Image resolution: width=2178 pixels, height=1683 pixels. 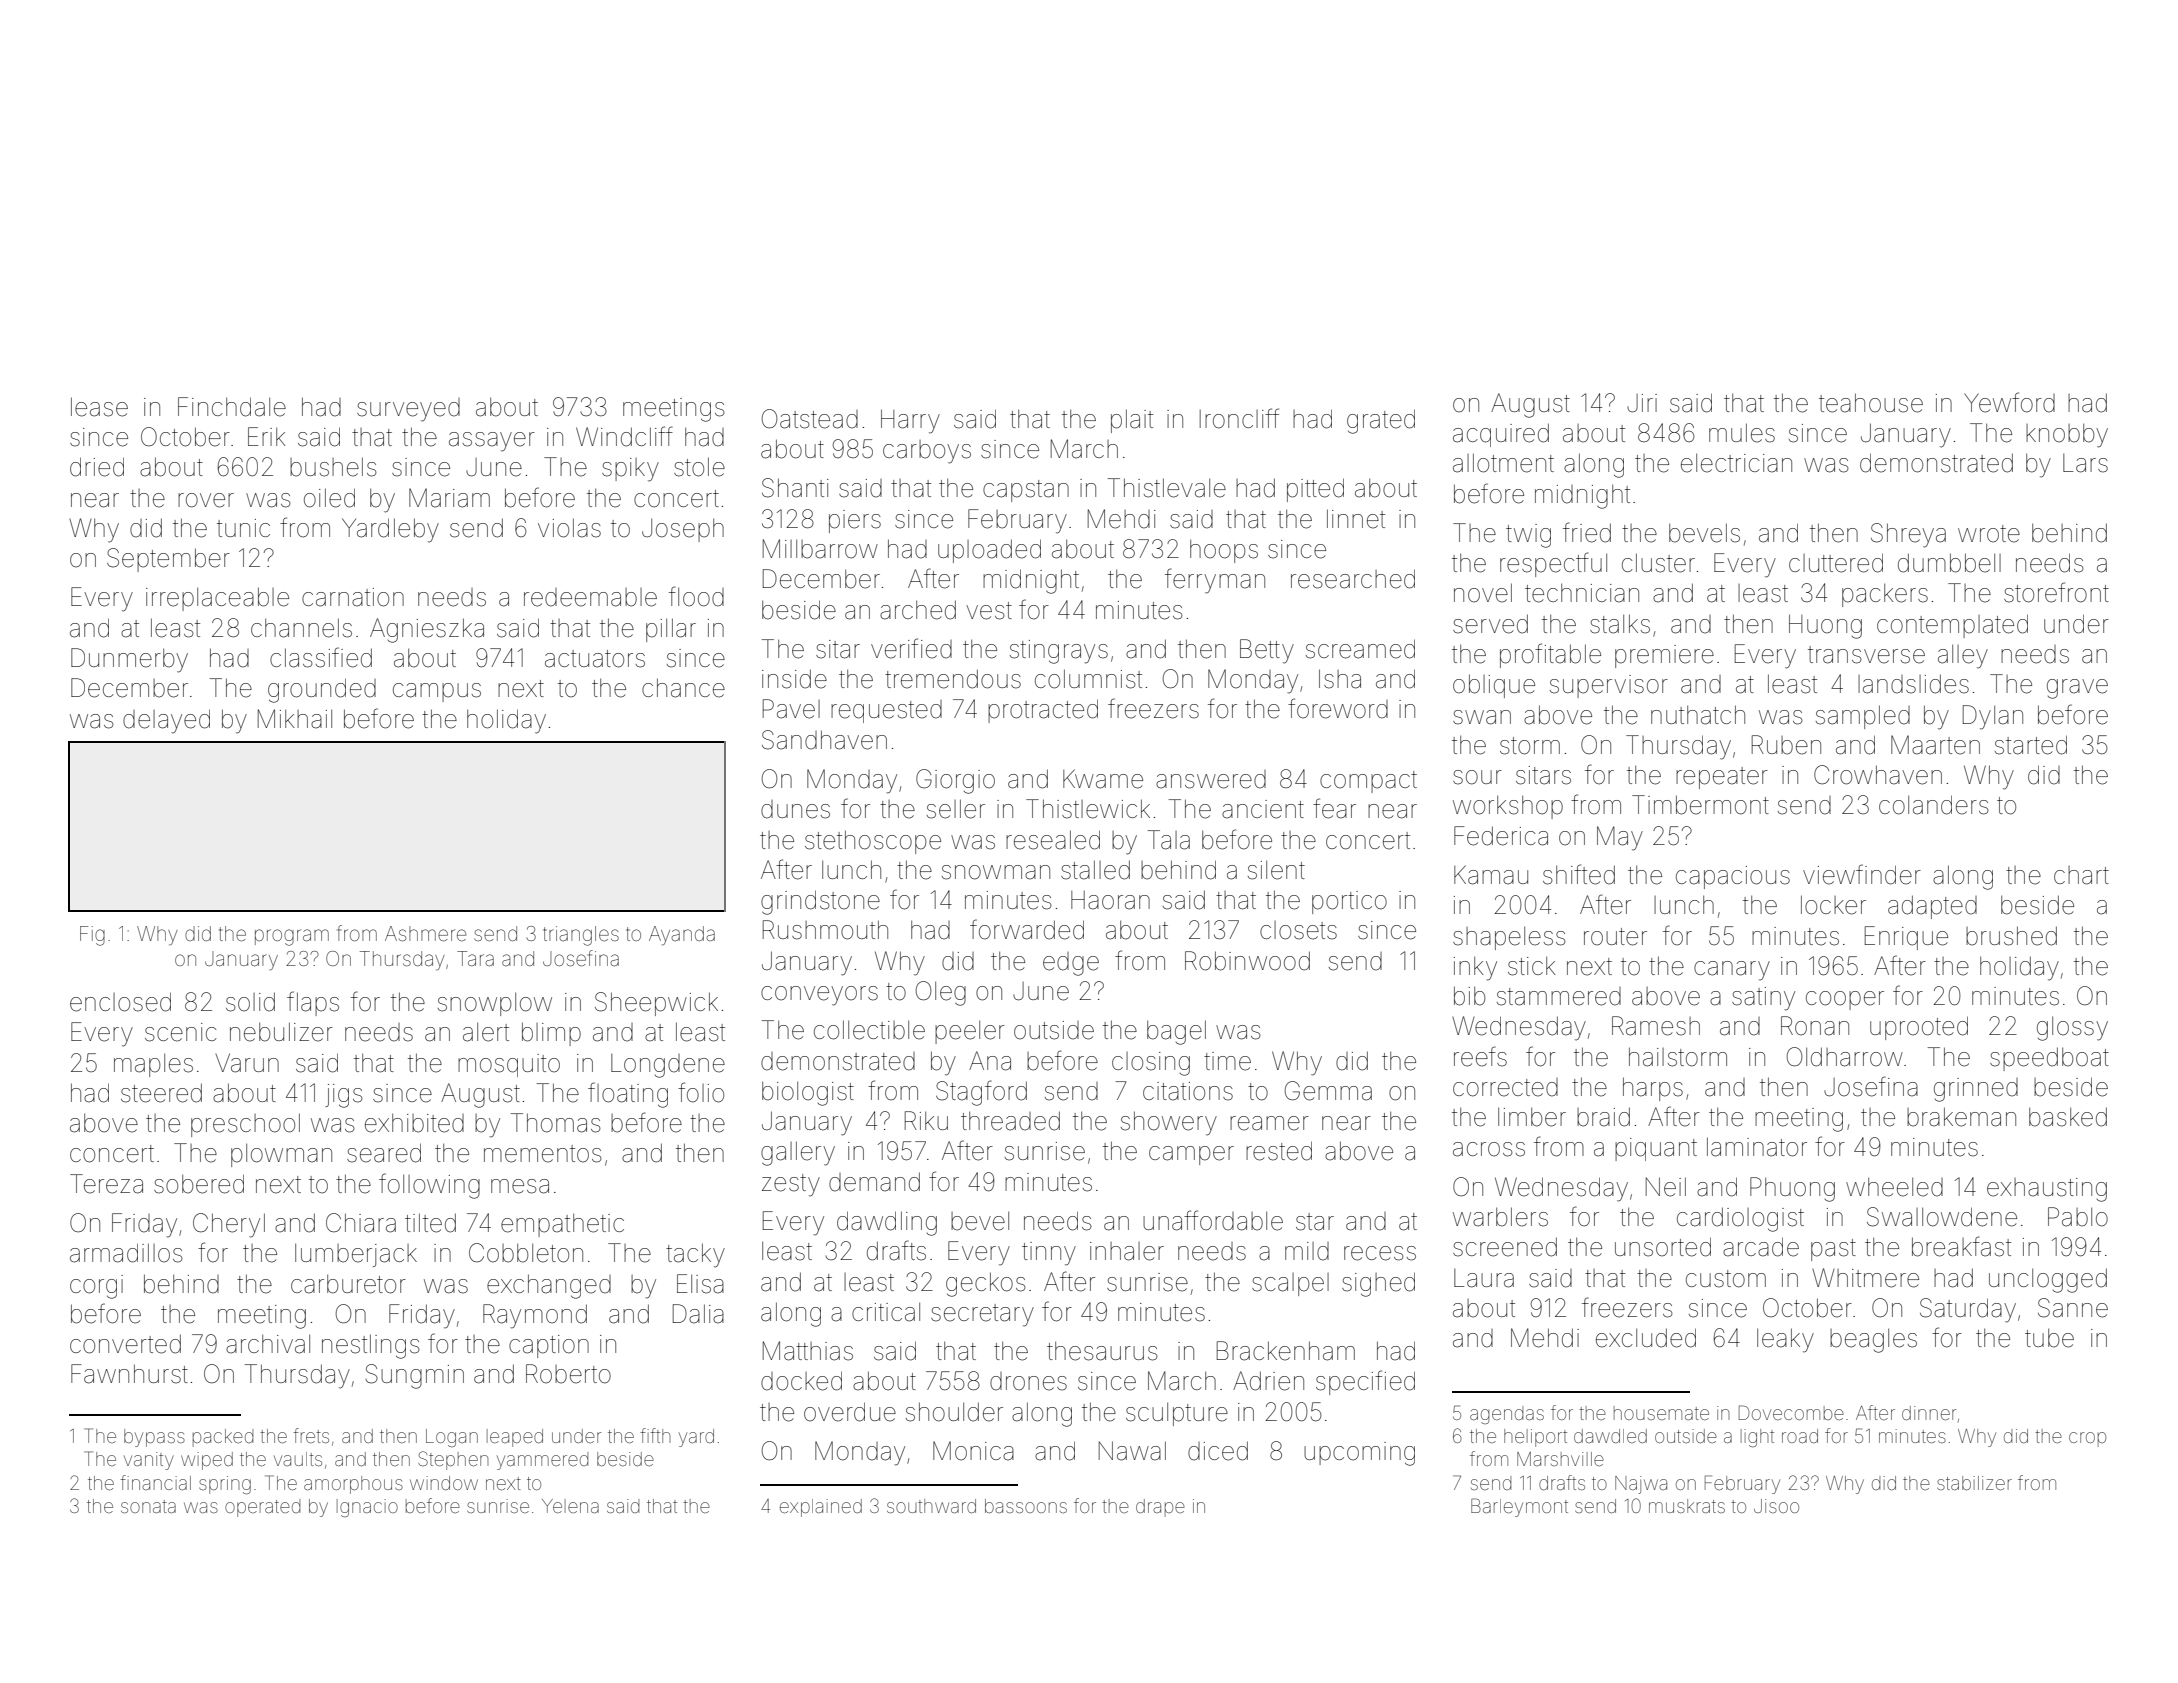 I want to click on closing, so click(x=1151, y=1064).
